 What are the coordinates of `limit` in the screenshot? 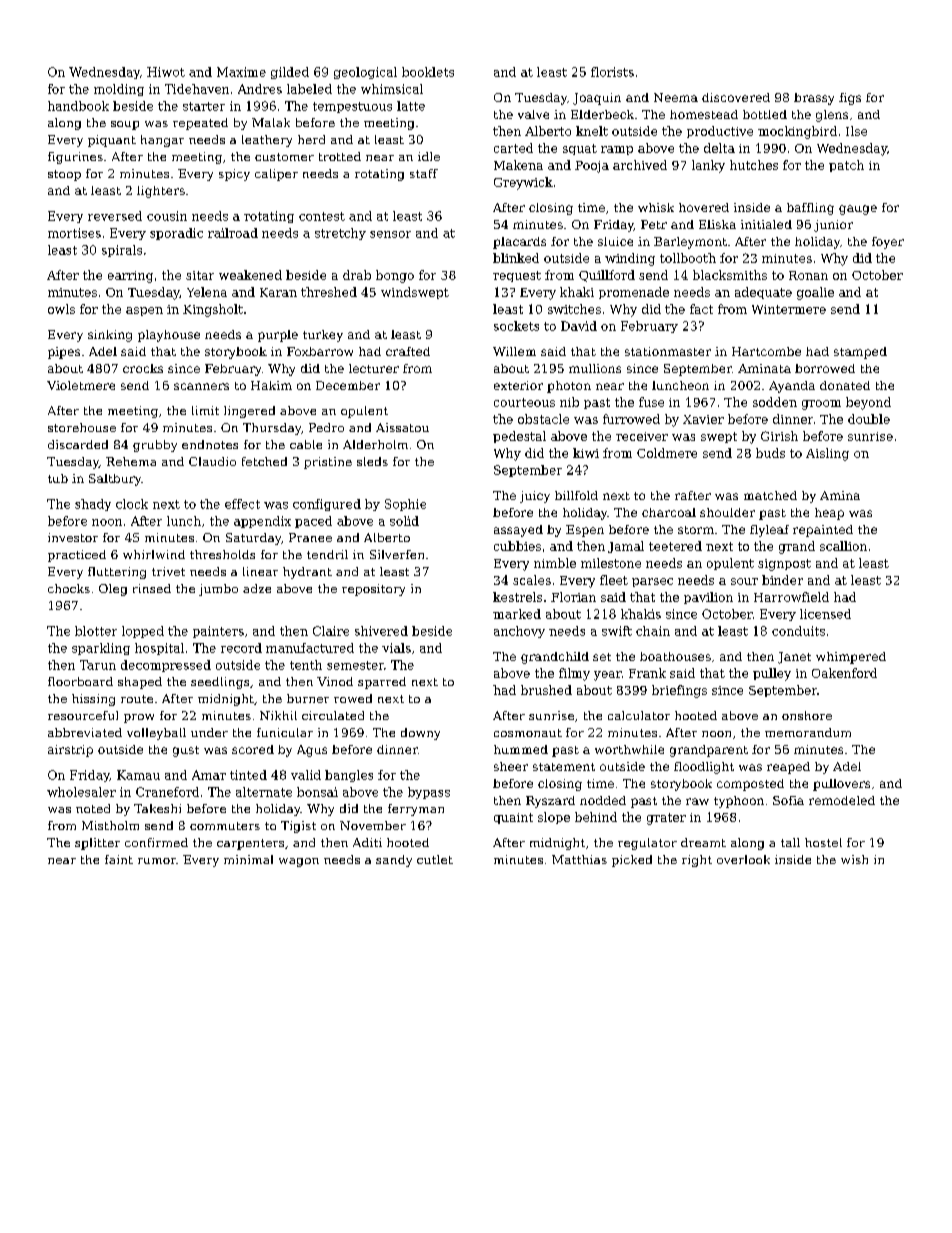 It's located at (205, 410).
